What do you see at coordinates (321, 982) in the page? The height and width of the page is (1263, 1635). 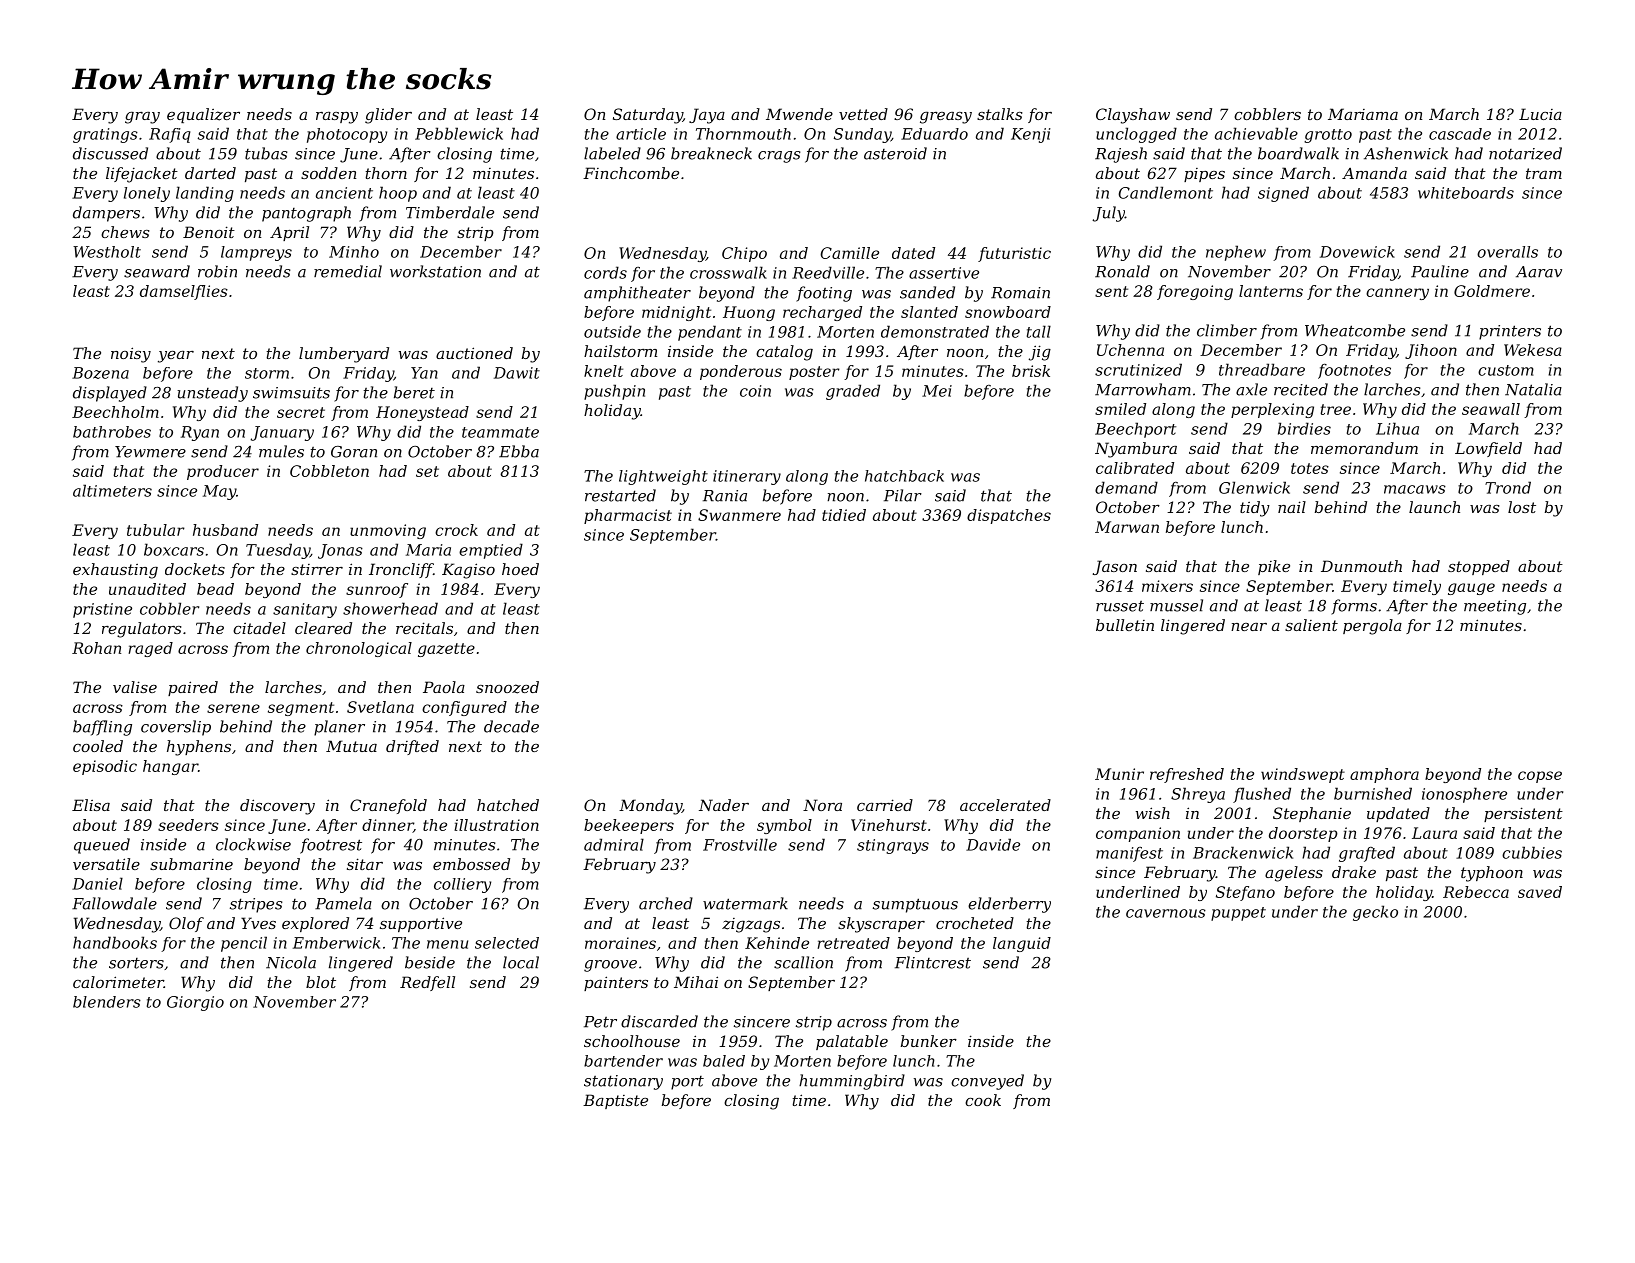 I see `blot` at bounding box center [321, 982].
